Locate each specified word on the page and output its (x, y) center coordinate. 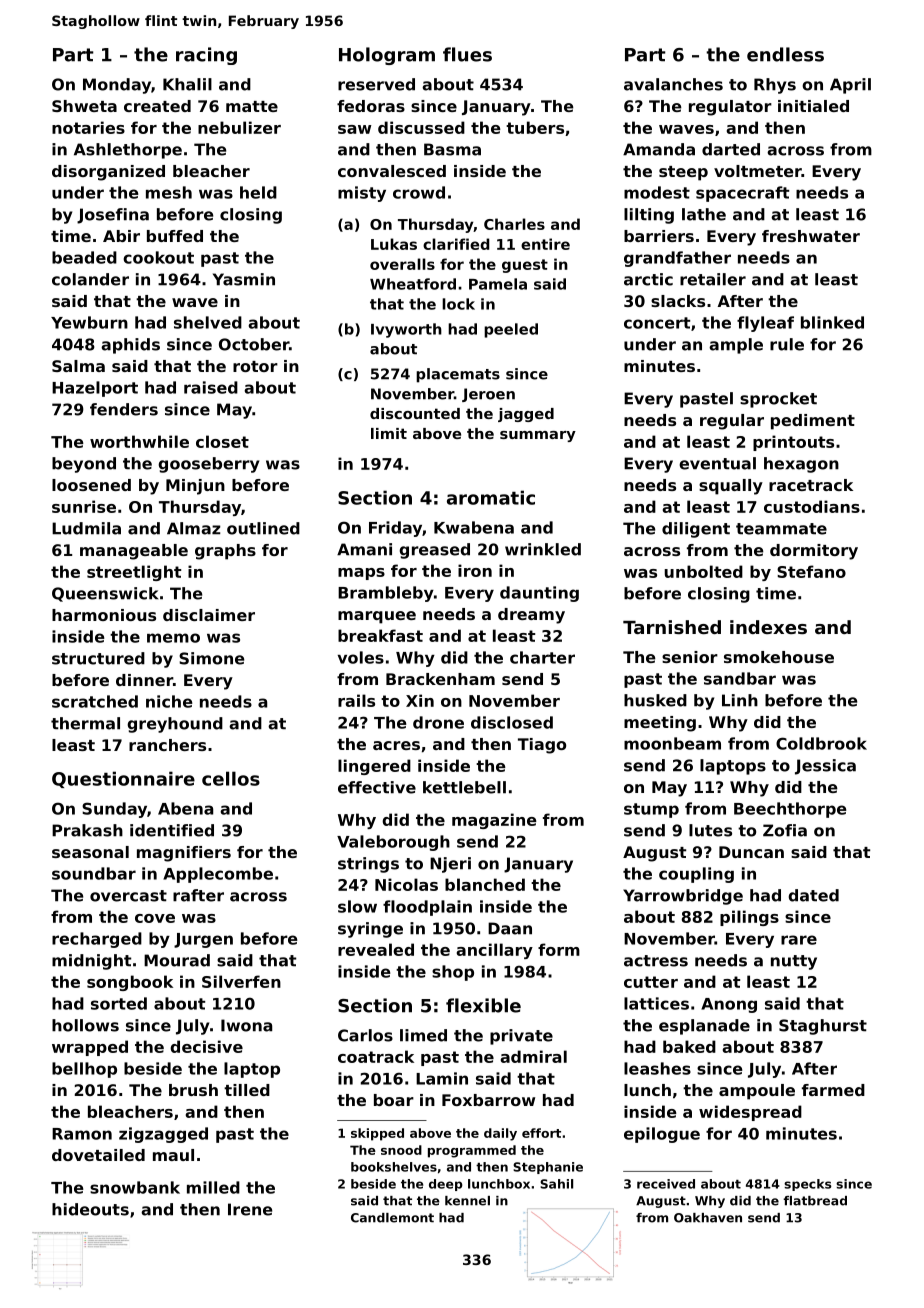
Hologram (387, 56)
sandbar (740, 678)
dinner (144, 680)
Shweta (84, 106)
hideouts (90, 1209)
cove (155, 918)
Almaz (194, 528)
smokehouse (779, 657)
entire (545, 244)
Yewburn (89, 322)
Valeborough (393, 843)
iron (475, 570)
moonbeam (672, 743)
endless (785, 54)
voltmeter (758, 171)
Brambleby (386, 594)
